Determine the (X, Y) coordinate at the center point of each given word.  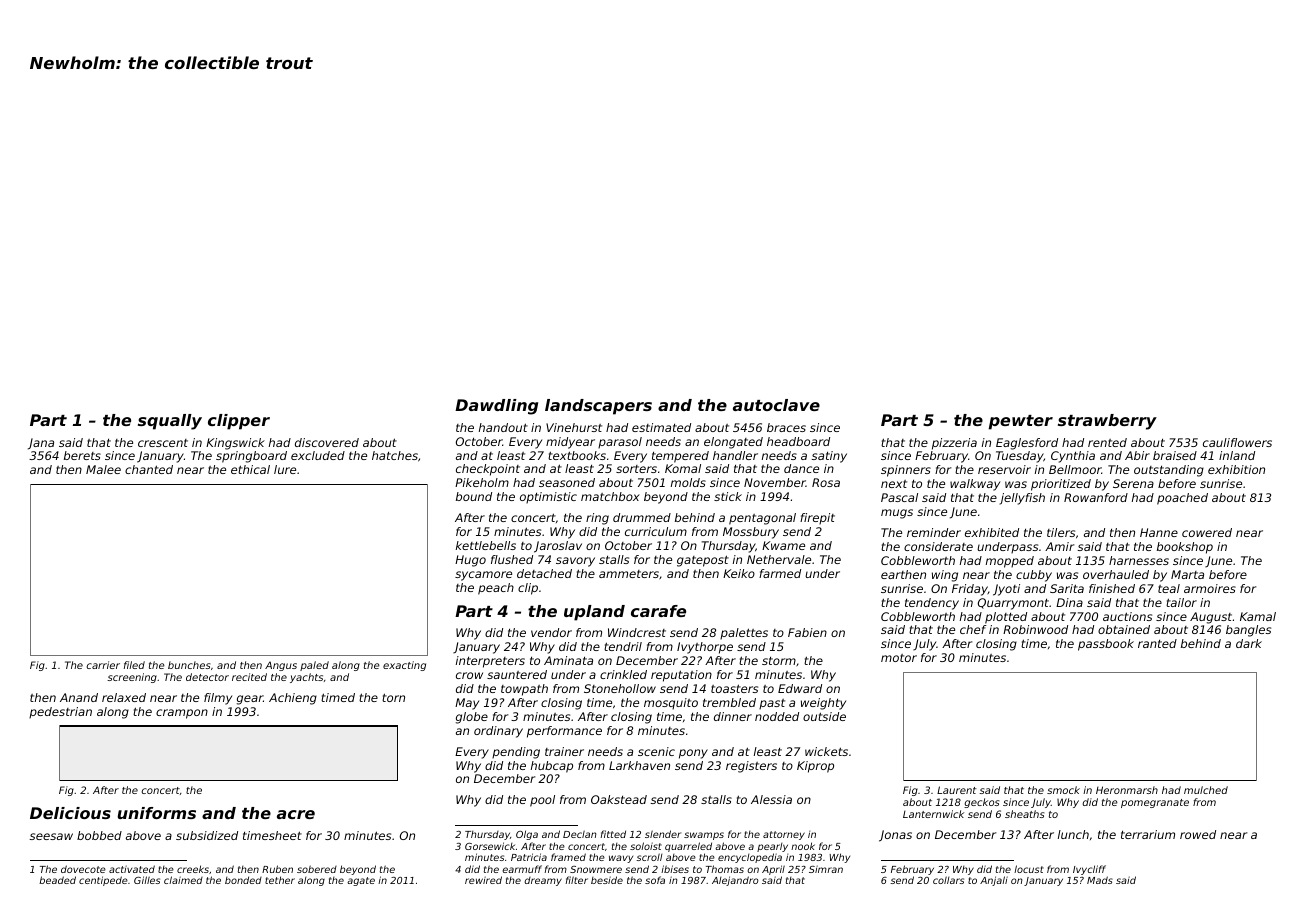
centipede (103, 881)
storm (779, 661)
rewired (483, 880)
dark (1249, 643)
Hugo (470, 561)
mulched (1206, 790)
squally (170, 422)
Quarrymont (1013, 604)
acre (296, 814)
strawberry (1107, 422)
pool (542, 801)
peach (496, 589)
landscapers (598, 407)
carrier (103, 665)
